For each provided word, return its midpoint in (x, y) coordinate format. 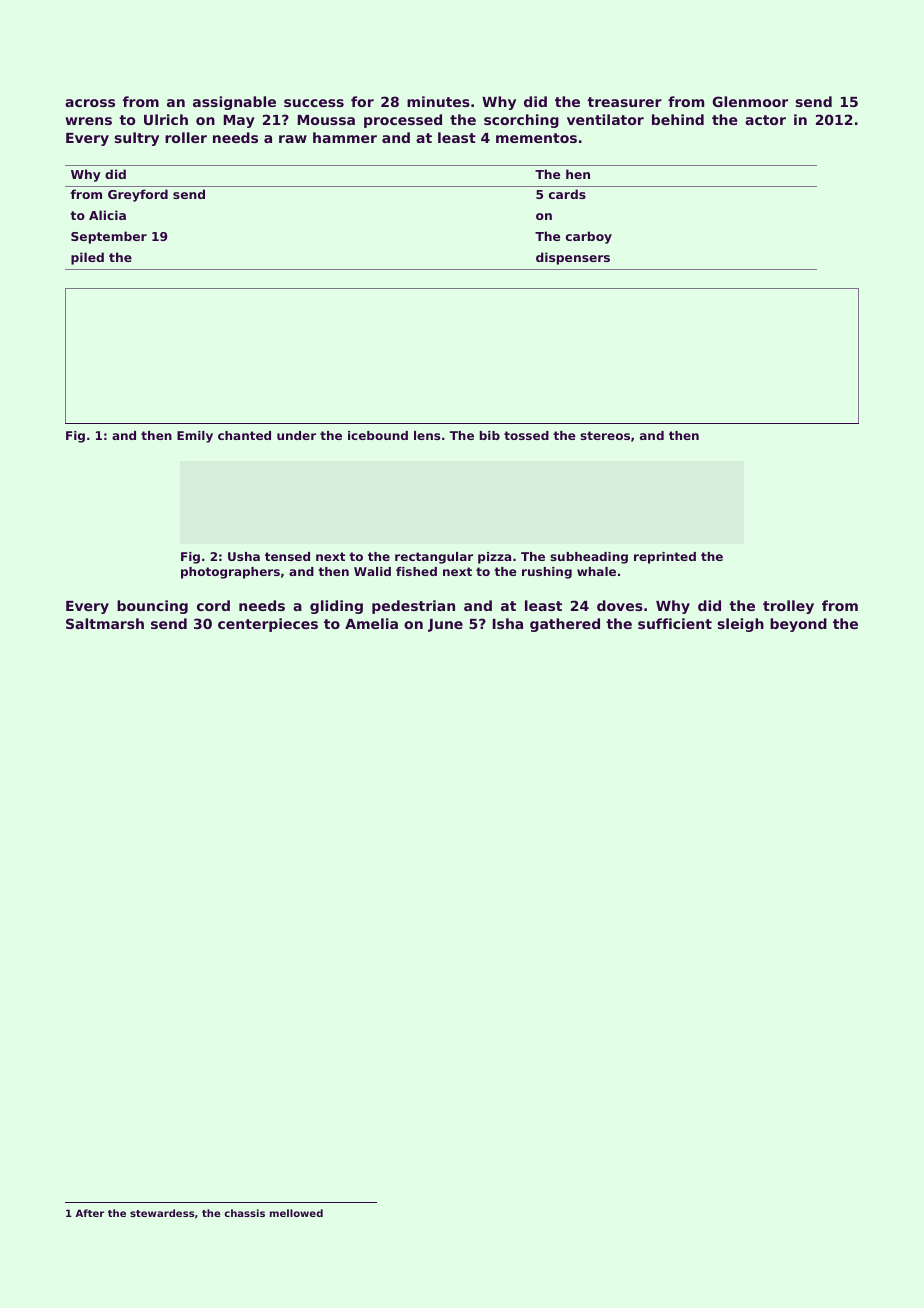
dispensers (573, 258)
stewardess (162, 1213)
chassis (244, 1213)
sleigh (741, 625)
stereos (605, 435)
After (89, 1213)
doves (620, 605)
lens (427, 435)
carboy (589, 237)
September (109, 237)
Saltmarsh (105, 623)
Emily (195, 437)
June (445, 625)
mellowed (296, 1213)
